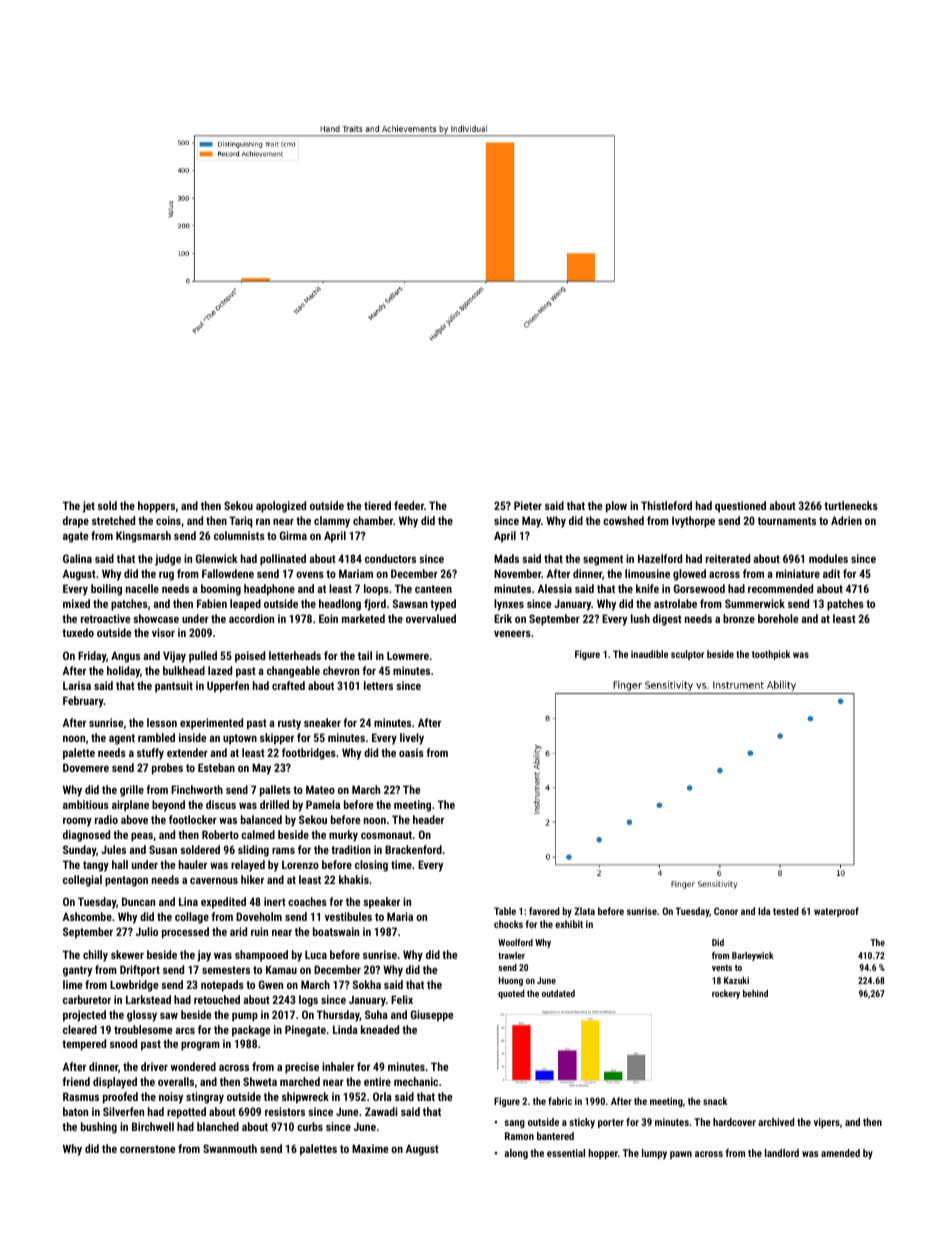  What do you see at coordinates (167, 769) in the image?
I see `probes` at bounding box center [167, 769].
